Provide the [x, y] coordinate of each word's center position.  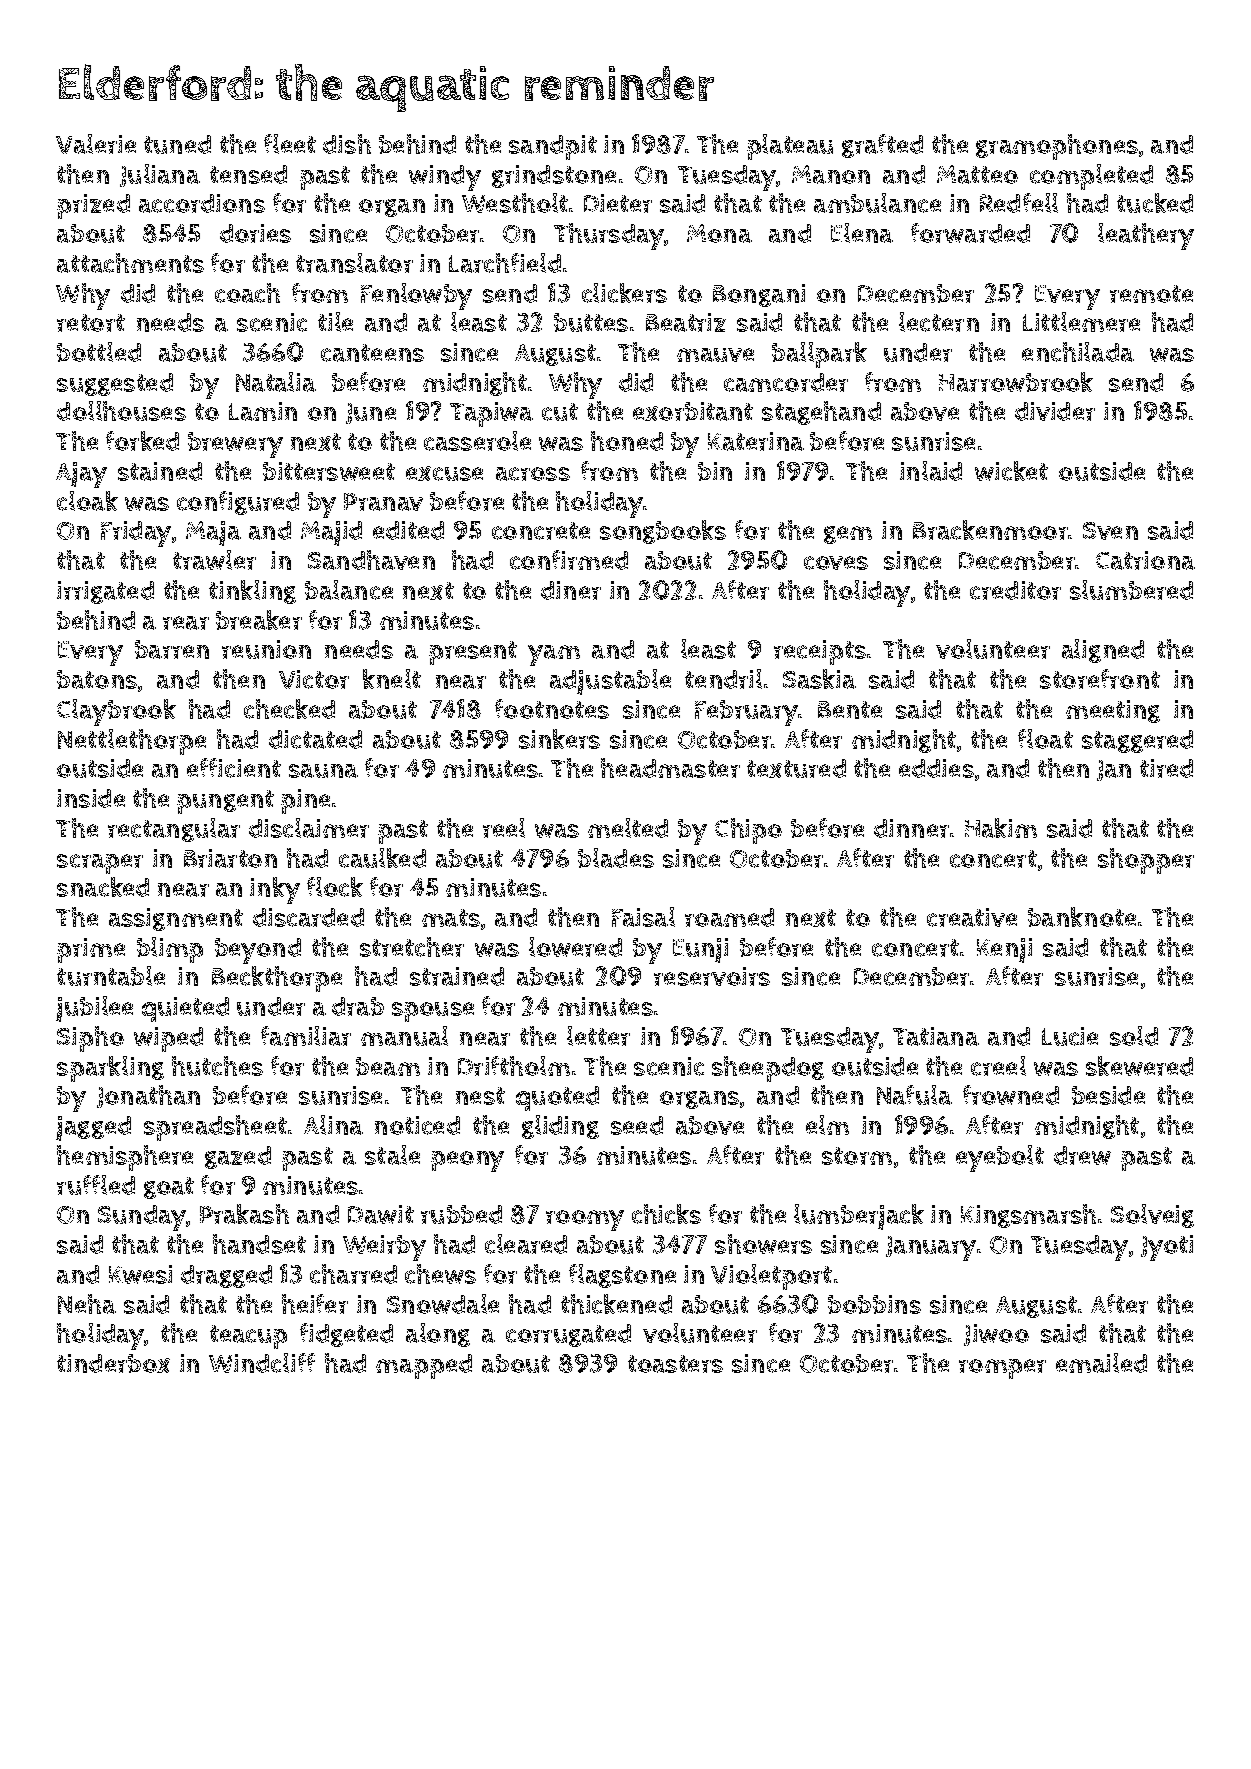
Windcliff [262, 1363]
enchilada [1078, 352]
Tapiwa [491, 414]
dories [255, 233]
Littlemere [1081, 322]
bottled [99, 352]
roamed [729, 917]
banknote [1082, 917]
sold [1134, 1036]
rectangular [174, 830]
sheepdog [768, 1069]
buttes [591, 322]
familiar [306, 1036]
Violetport [771, 1277]
